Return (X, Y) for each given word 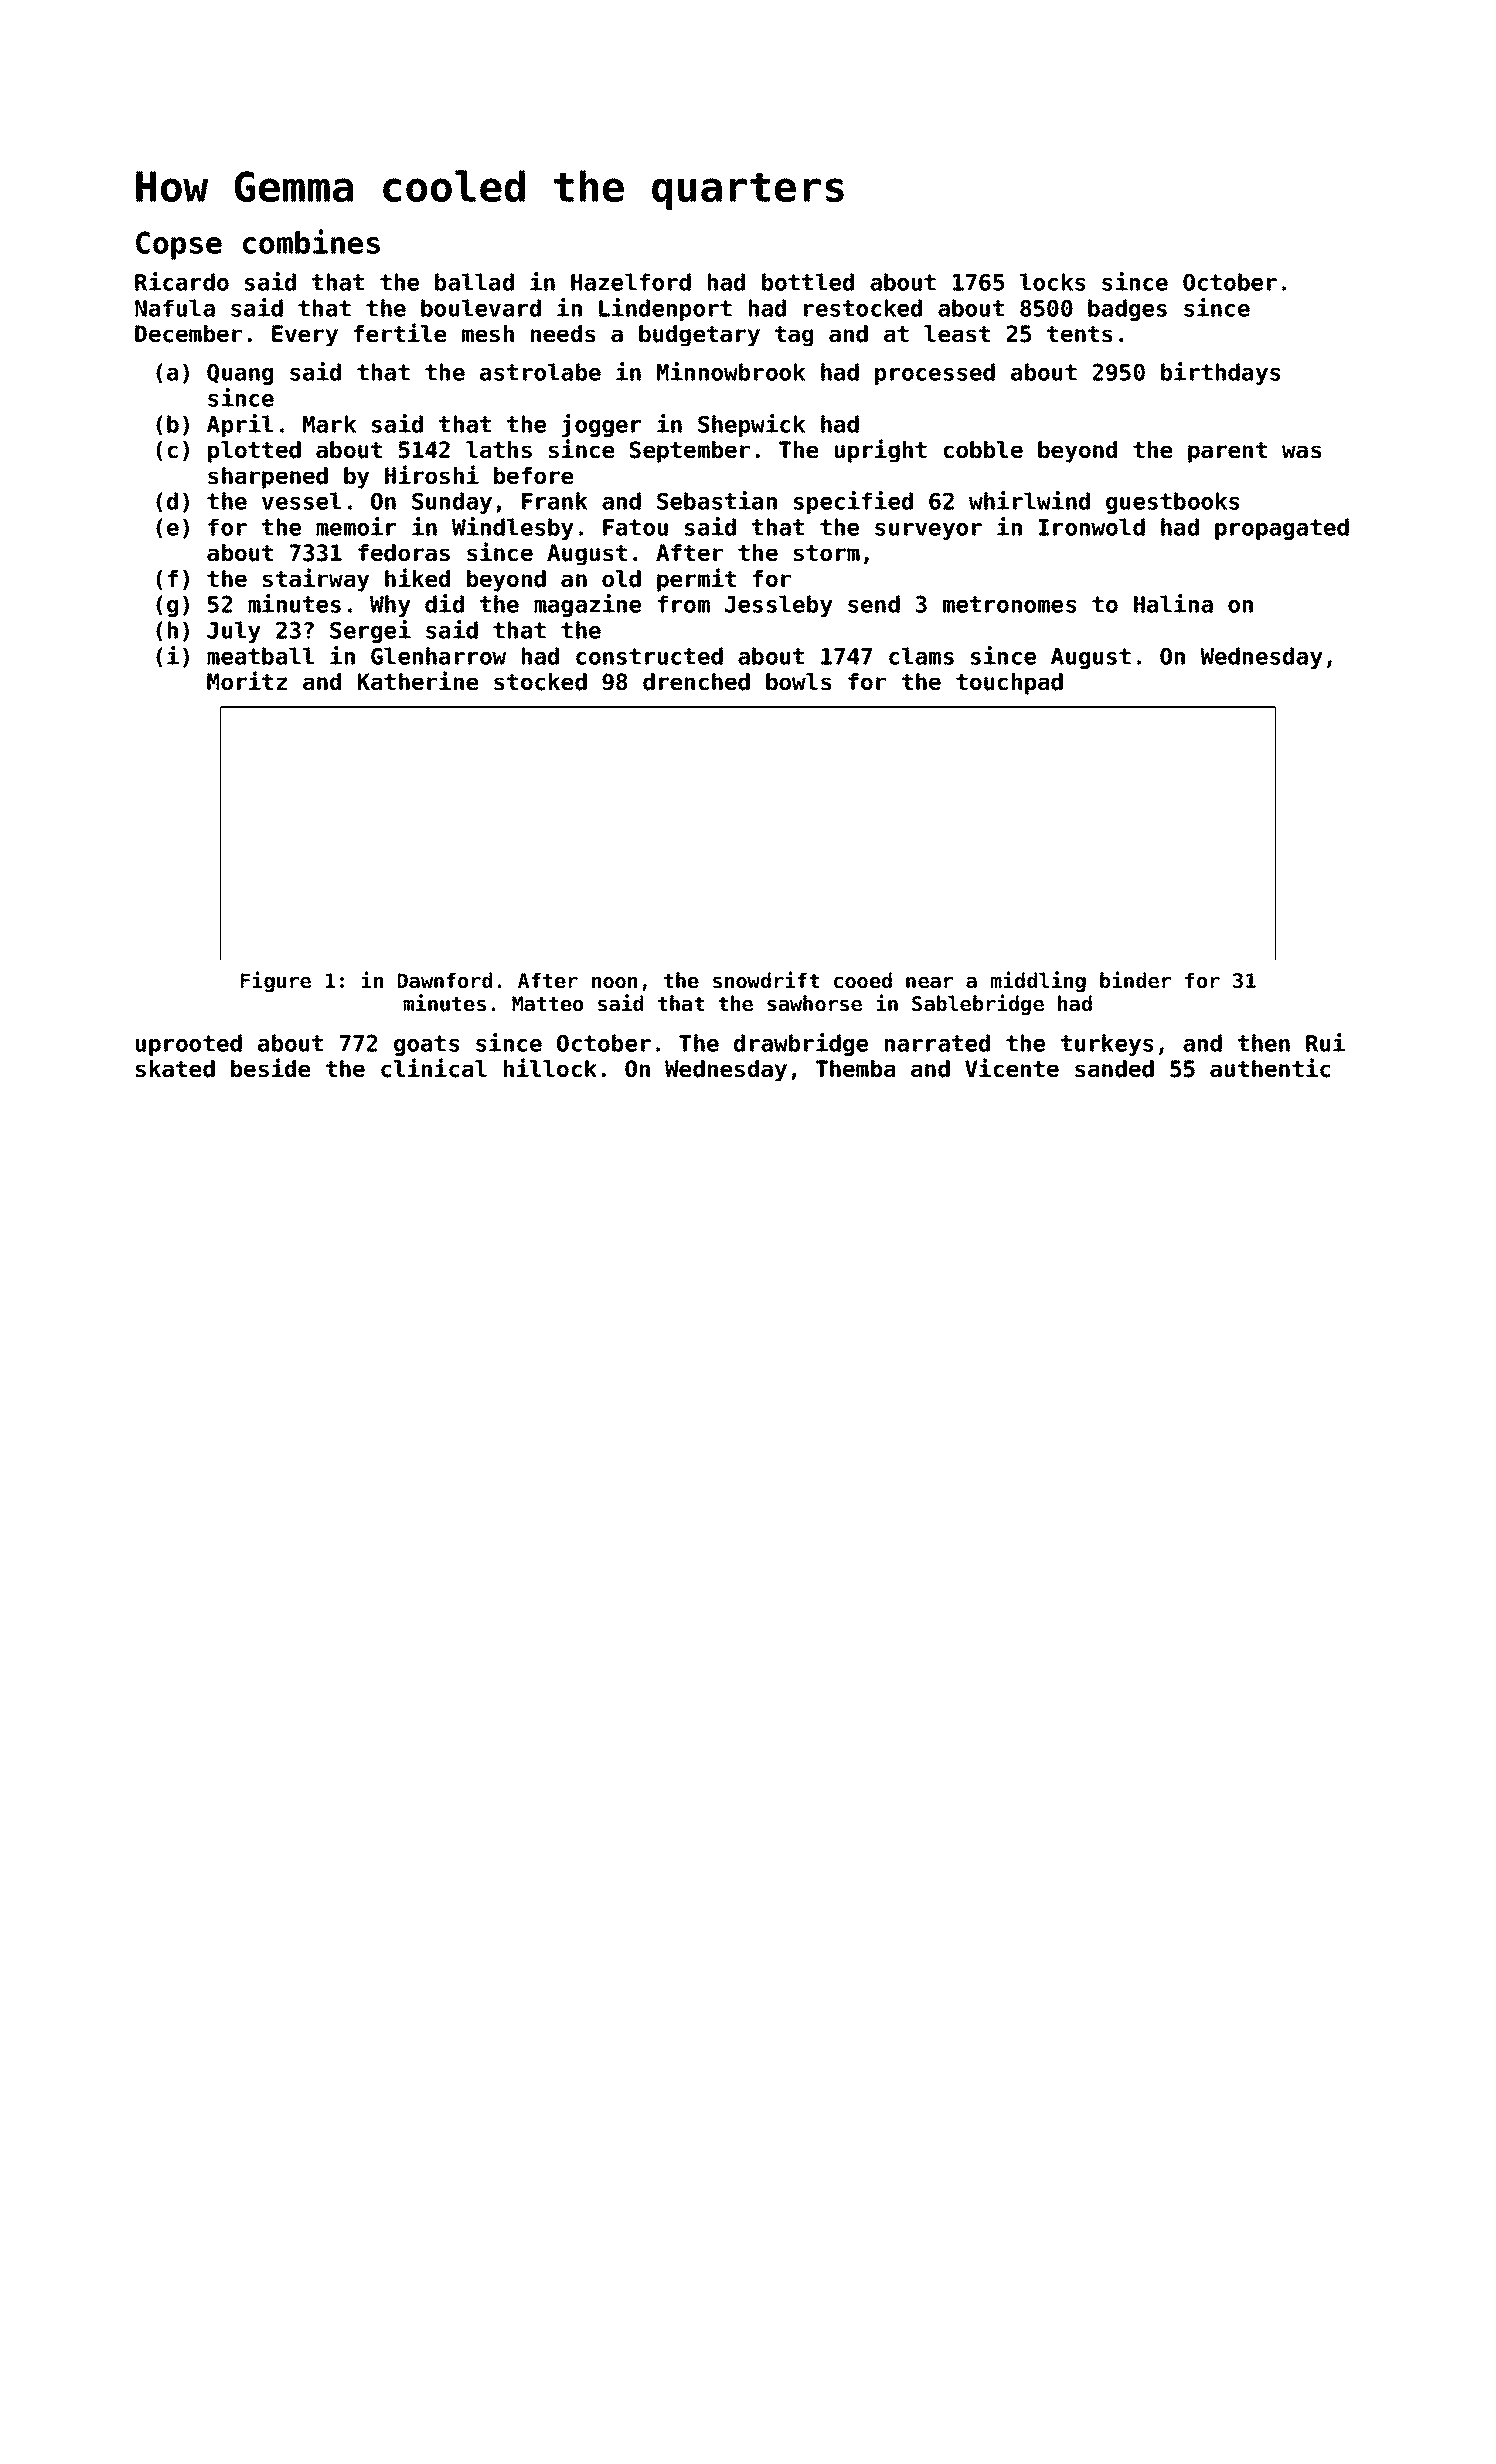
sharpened (268, 478)
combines (311, 241)
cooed (863, 980)
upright (881, 451)
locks (1053, 282)
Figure (276, 981)
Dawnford (445, 980)
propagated (1282, 529)
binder (1135, 980)
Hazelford (631, 282)
